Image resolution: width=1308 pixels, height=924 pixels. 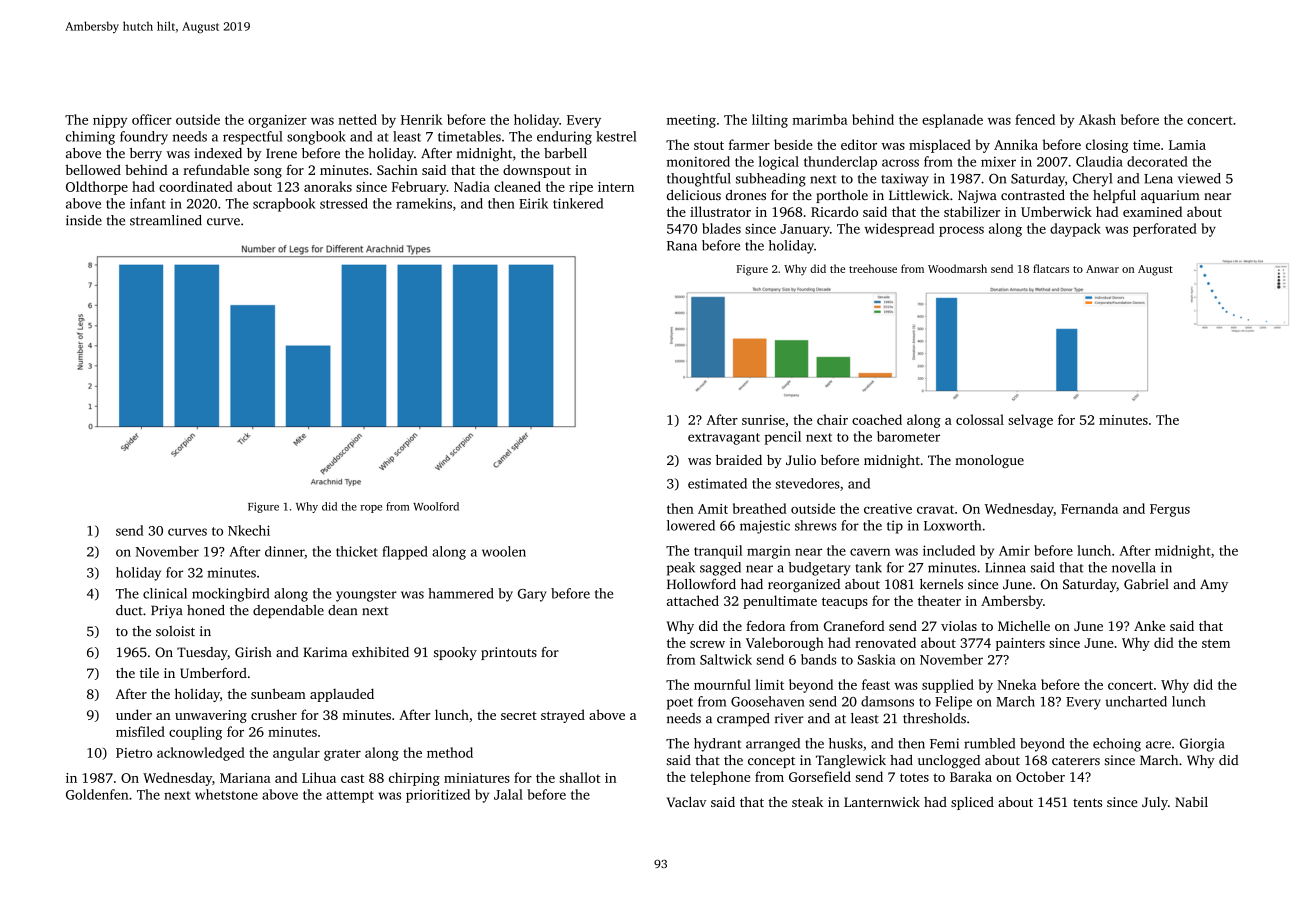 What do you see at coordinates (230, 595) in the image?
I see `mockingbird` at bounding box center [230, 595].
